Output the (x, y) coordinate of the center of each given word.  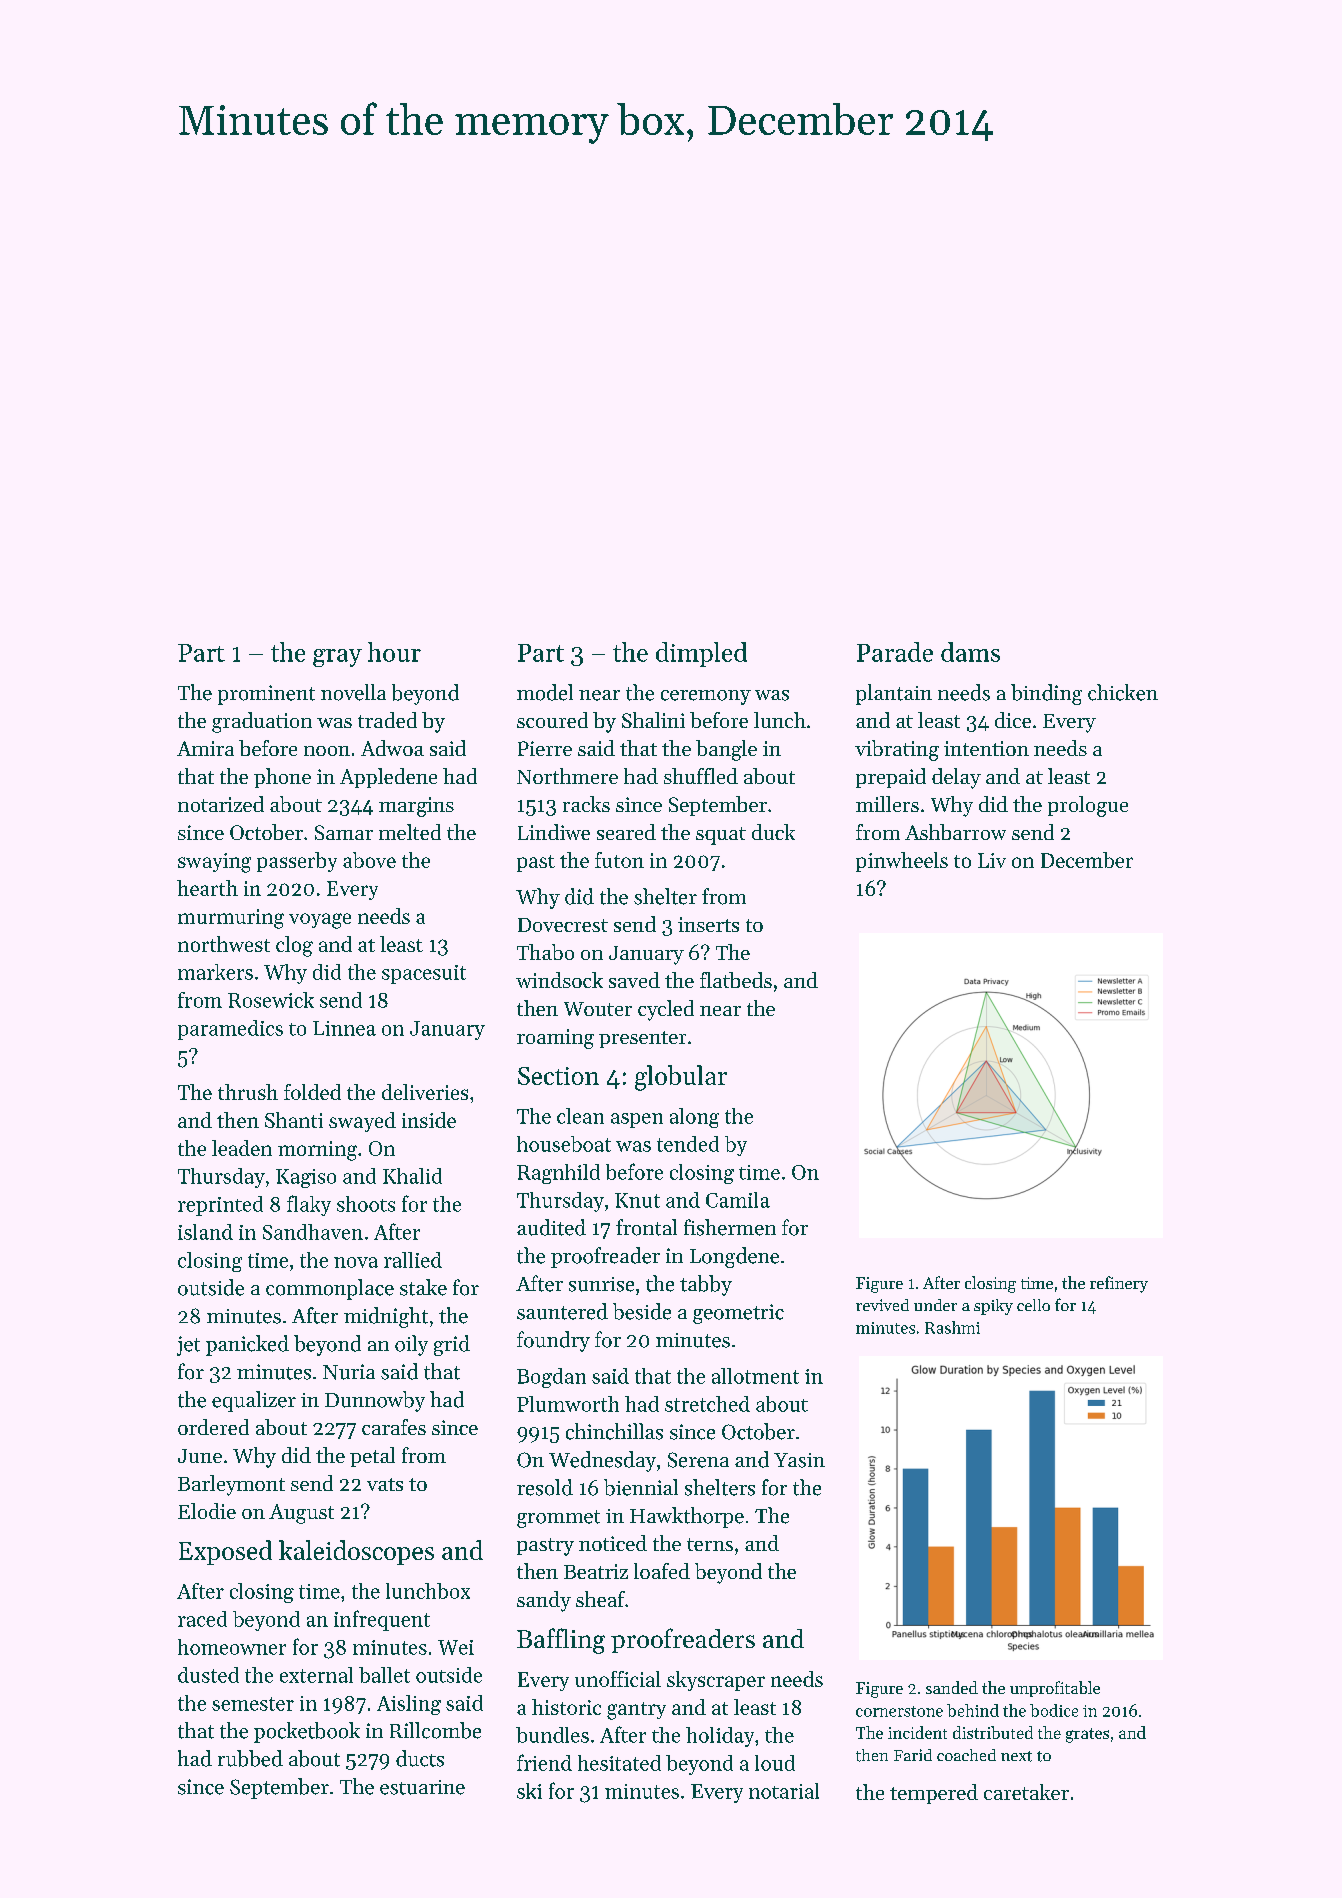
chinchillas (614, 1431)
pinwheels (902, 862)
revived (882, 1305)
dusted (208, 1675)
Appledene (388, 778)
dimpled (701, 654)
